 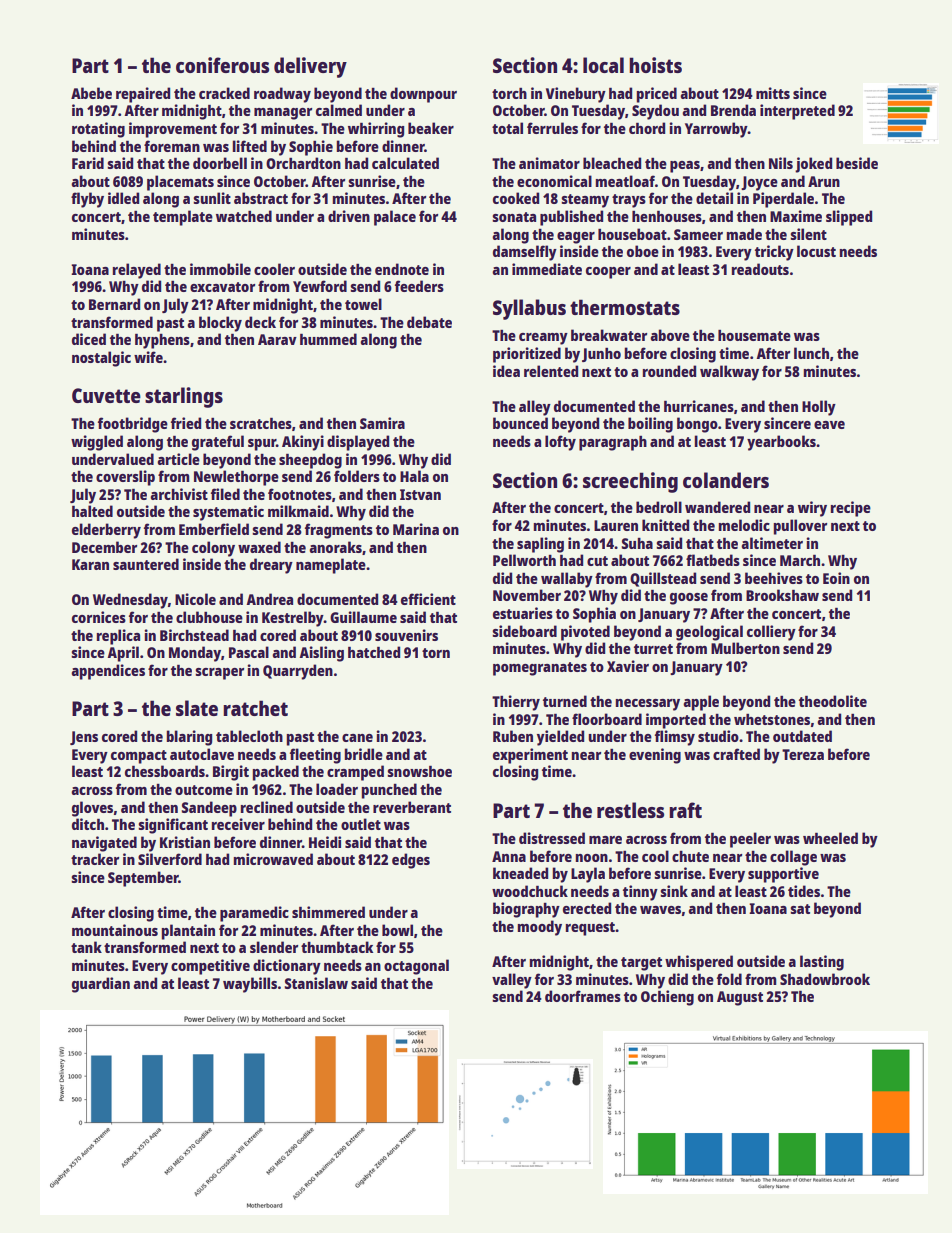 What do you see at coordinates (429, 322) in the page?
I see `debate` at bounding box center [429, 322].
